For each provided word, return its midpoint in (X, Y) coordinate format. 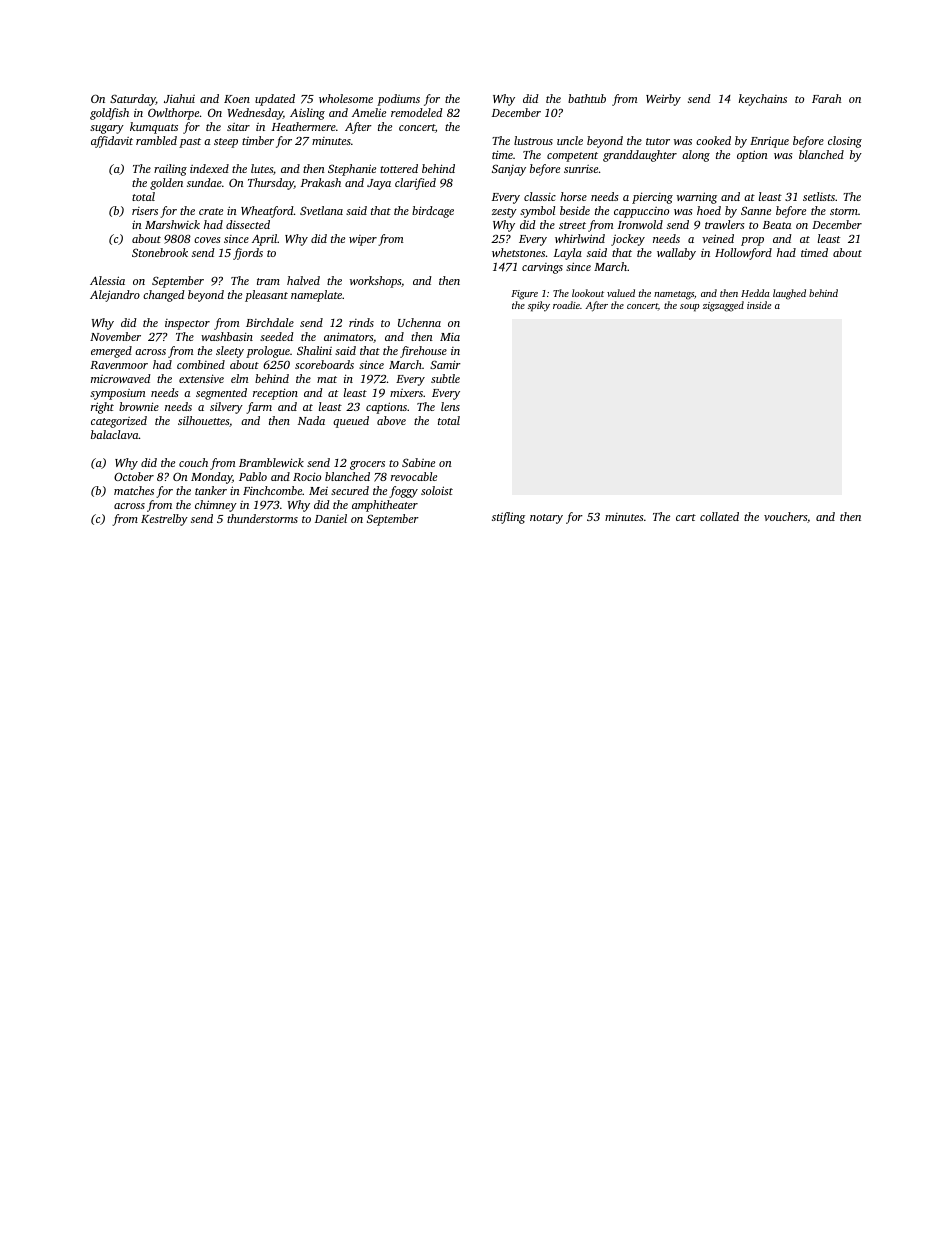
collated (719, 516)
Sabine (418, 462)
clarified (415, 184)
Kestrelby (164, 520)
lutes (262, 168)
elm (239, 378)
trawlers (725, 224)
